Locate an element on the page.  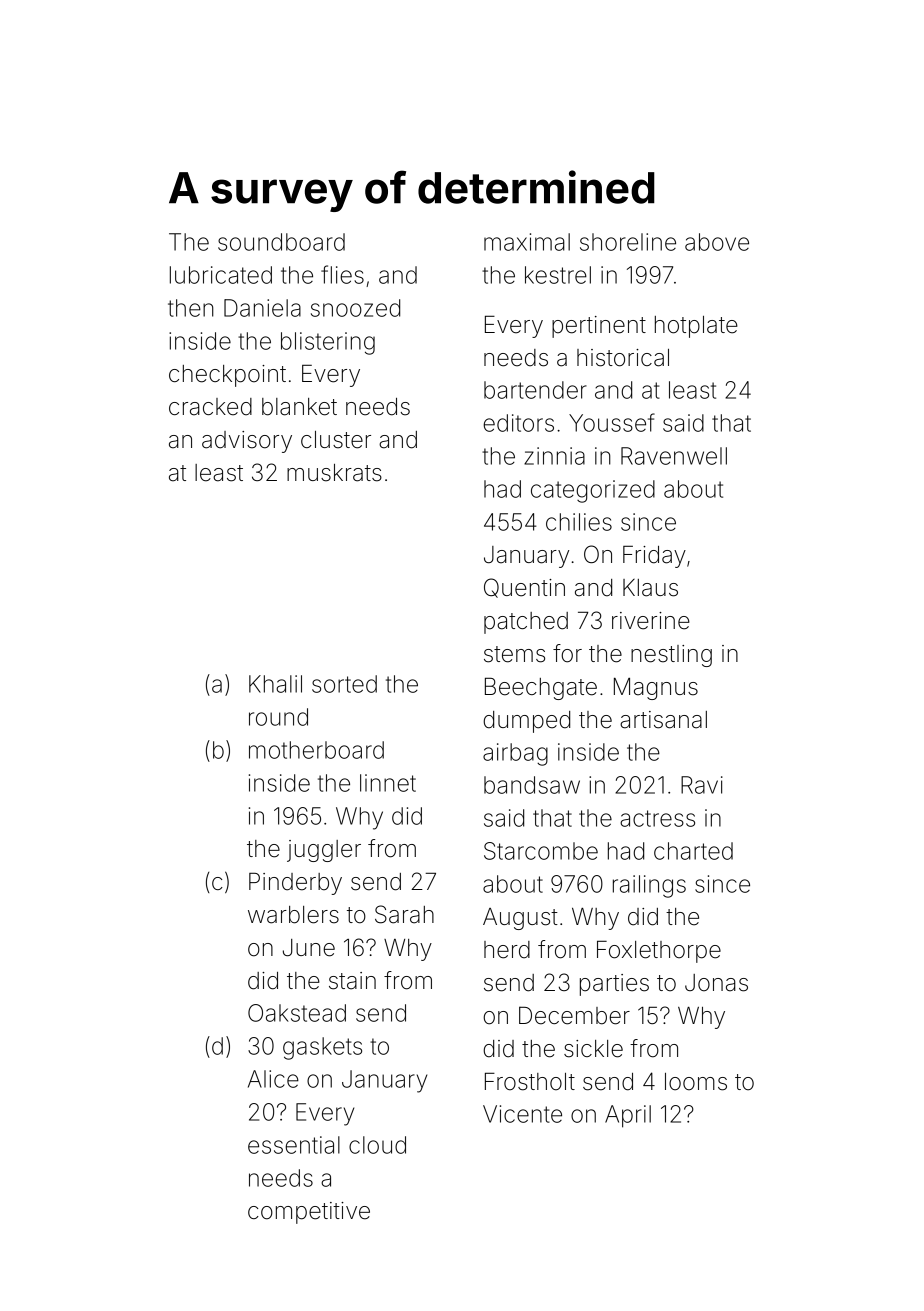
artisanal is located at coordinates (663, 720).
